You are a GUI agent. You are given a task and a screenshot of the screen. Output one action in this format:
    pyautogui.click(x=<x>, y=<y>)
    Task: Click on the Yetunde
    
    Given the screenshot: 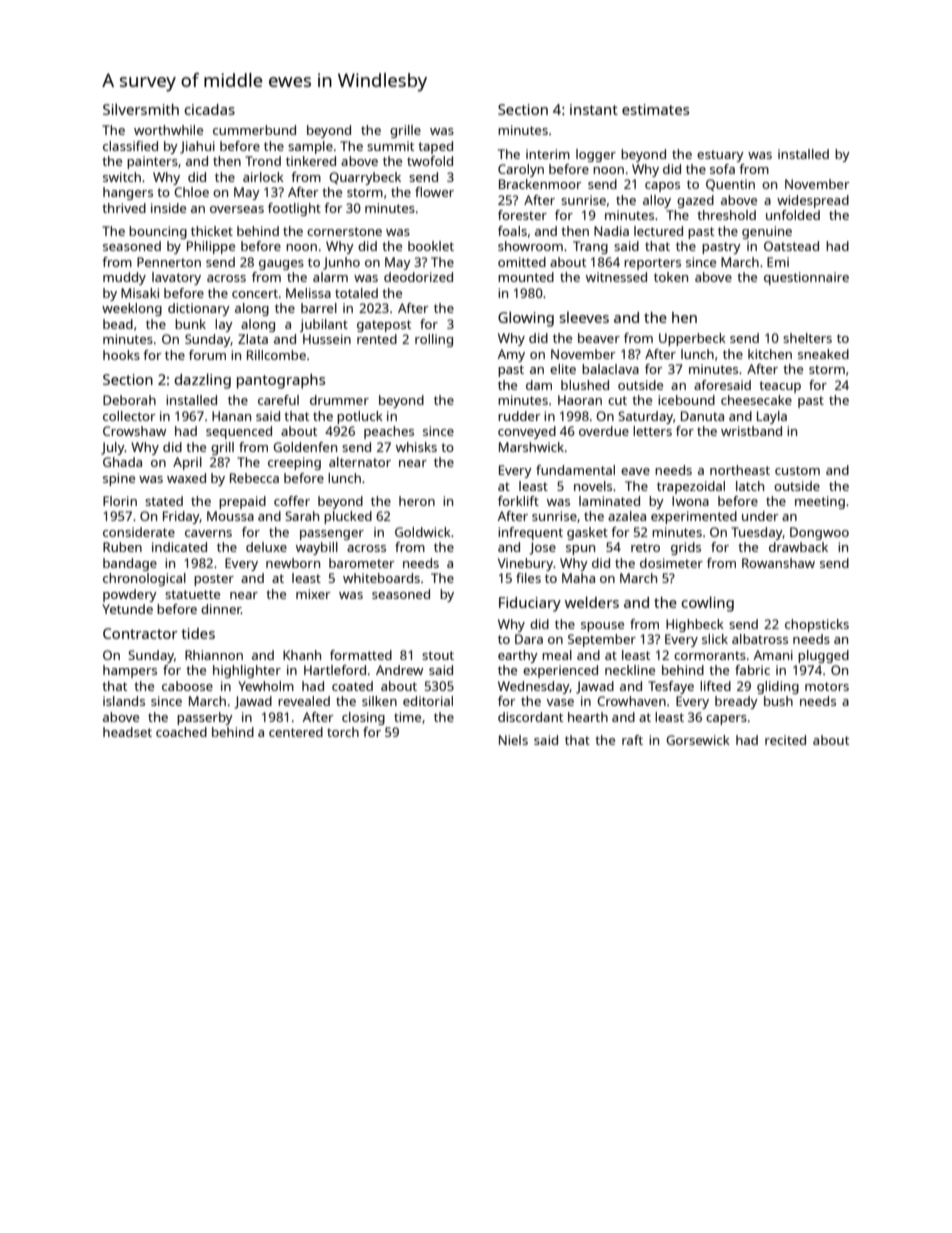 What is the action you would take?
    pyautogui.click(x=127, y=609)
